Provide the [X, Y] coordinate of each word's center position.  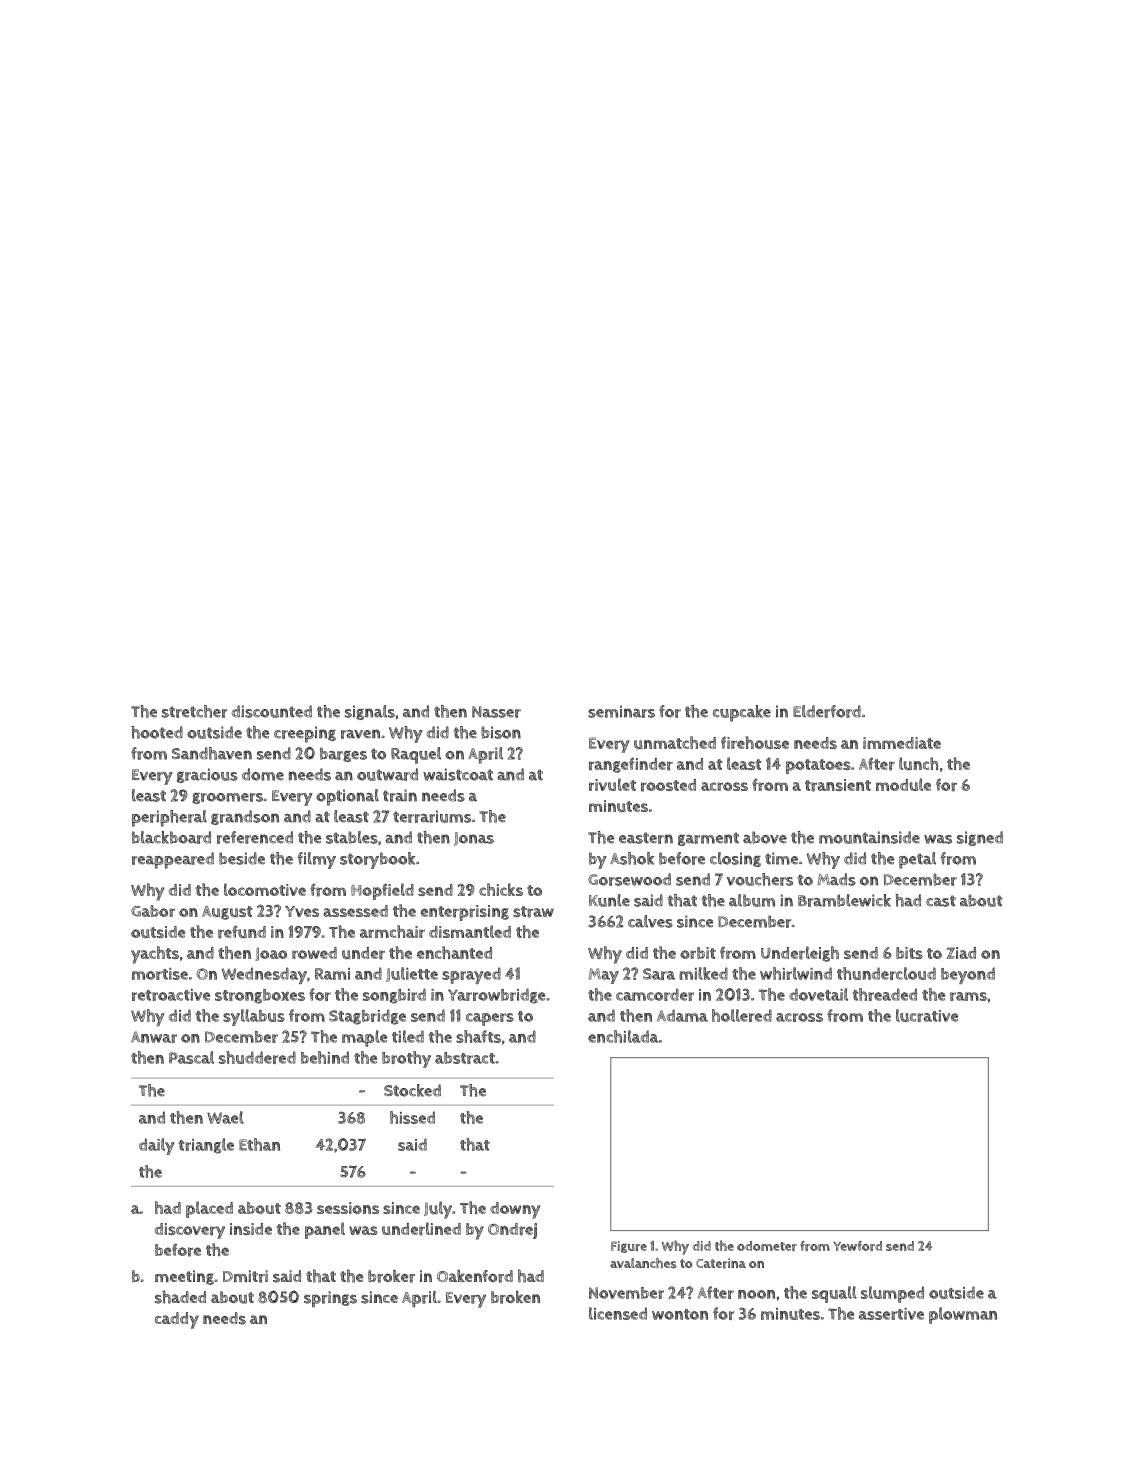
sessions [348, 1208]
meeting [184, 1277]
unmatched [675, 742]
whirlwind [796, 973]
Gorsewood [629, 879]
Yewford [857, 1246]
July [438, 1210]
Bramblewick [844, 900]
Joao [271, 954]
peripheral [169, 818]
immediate [902, 743]
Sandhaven [212, 753]
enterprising [465, 913]
